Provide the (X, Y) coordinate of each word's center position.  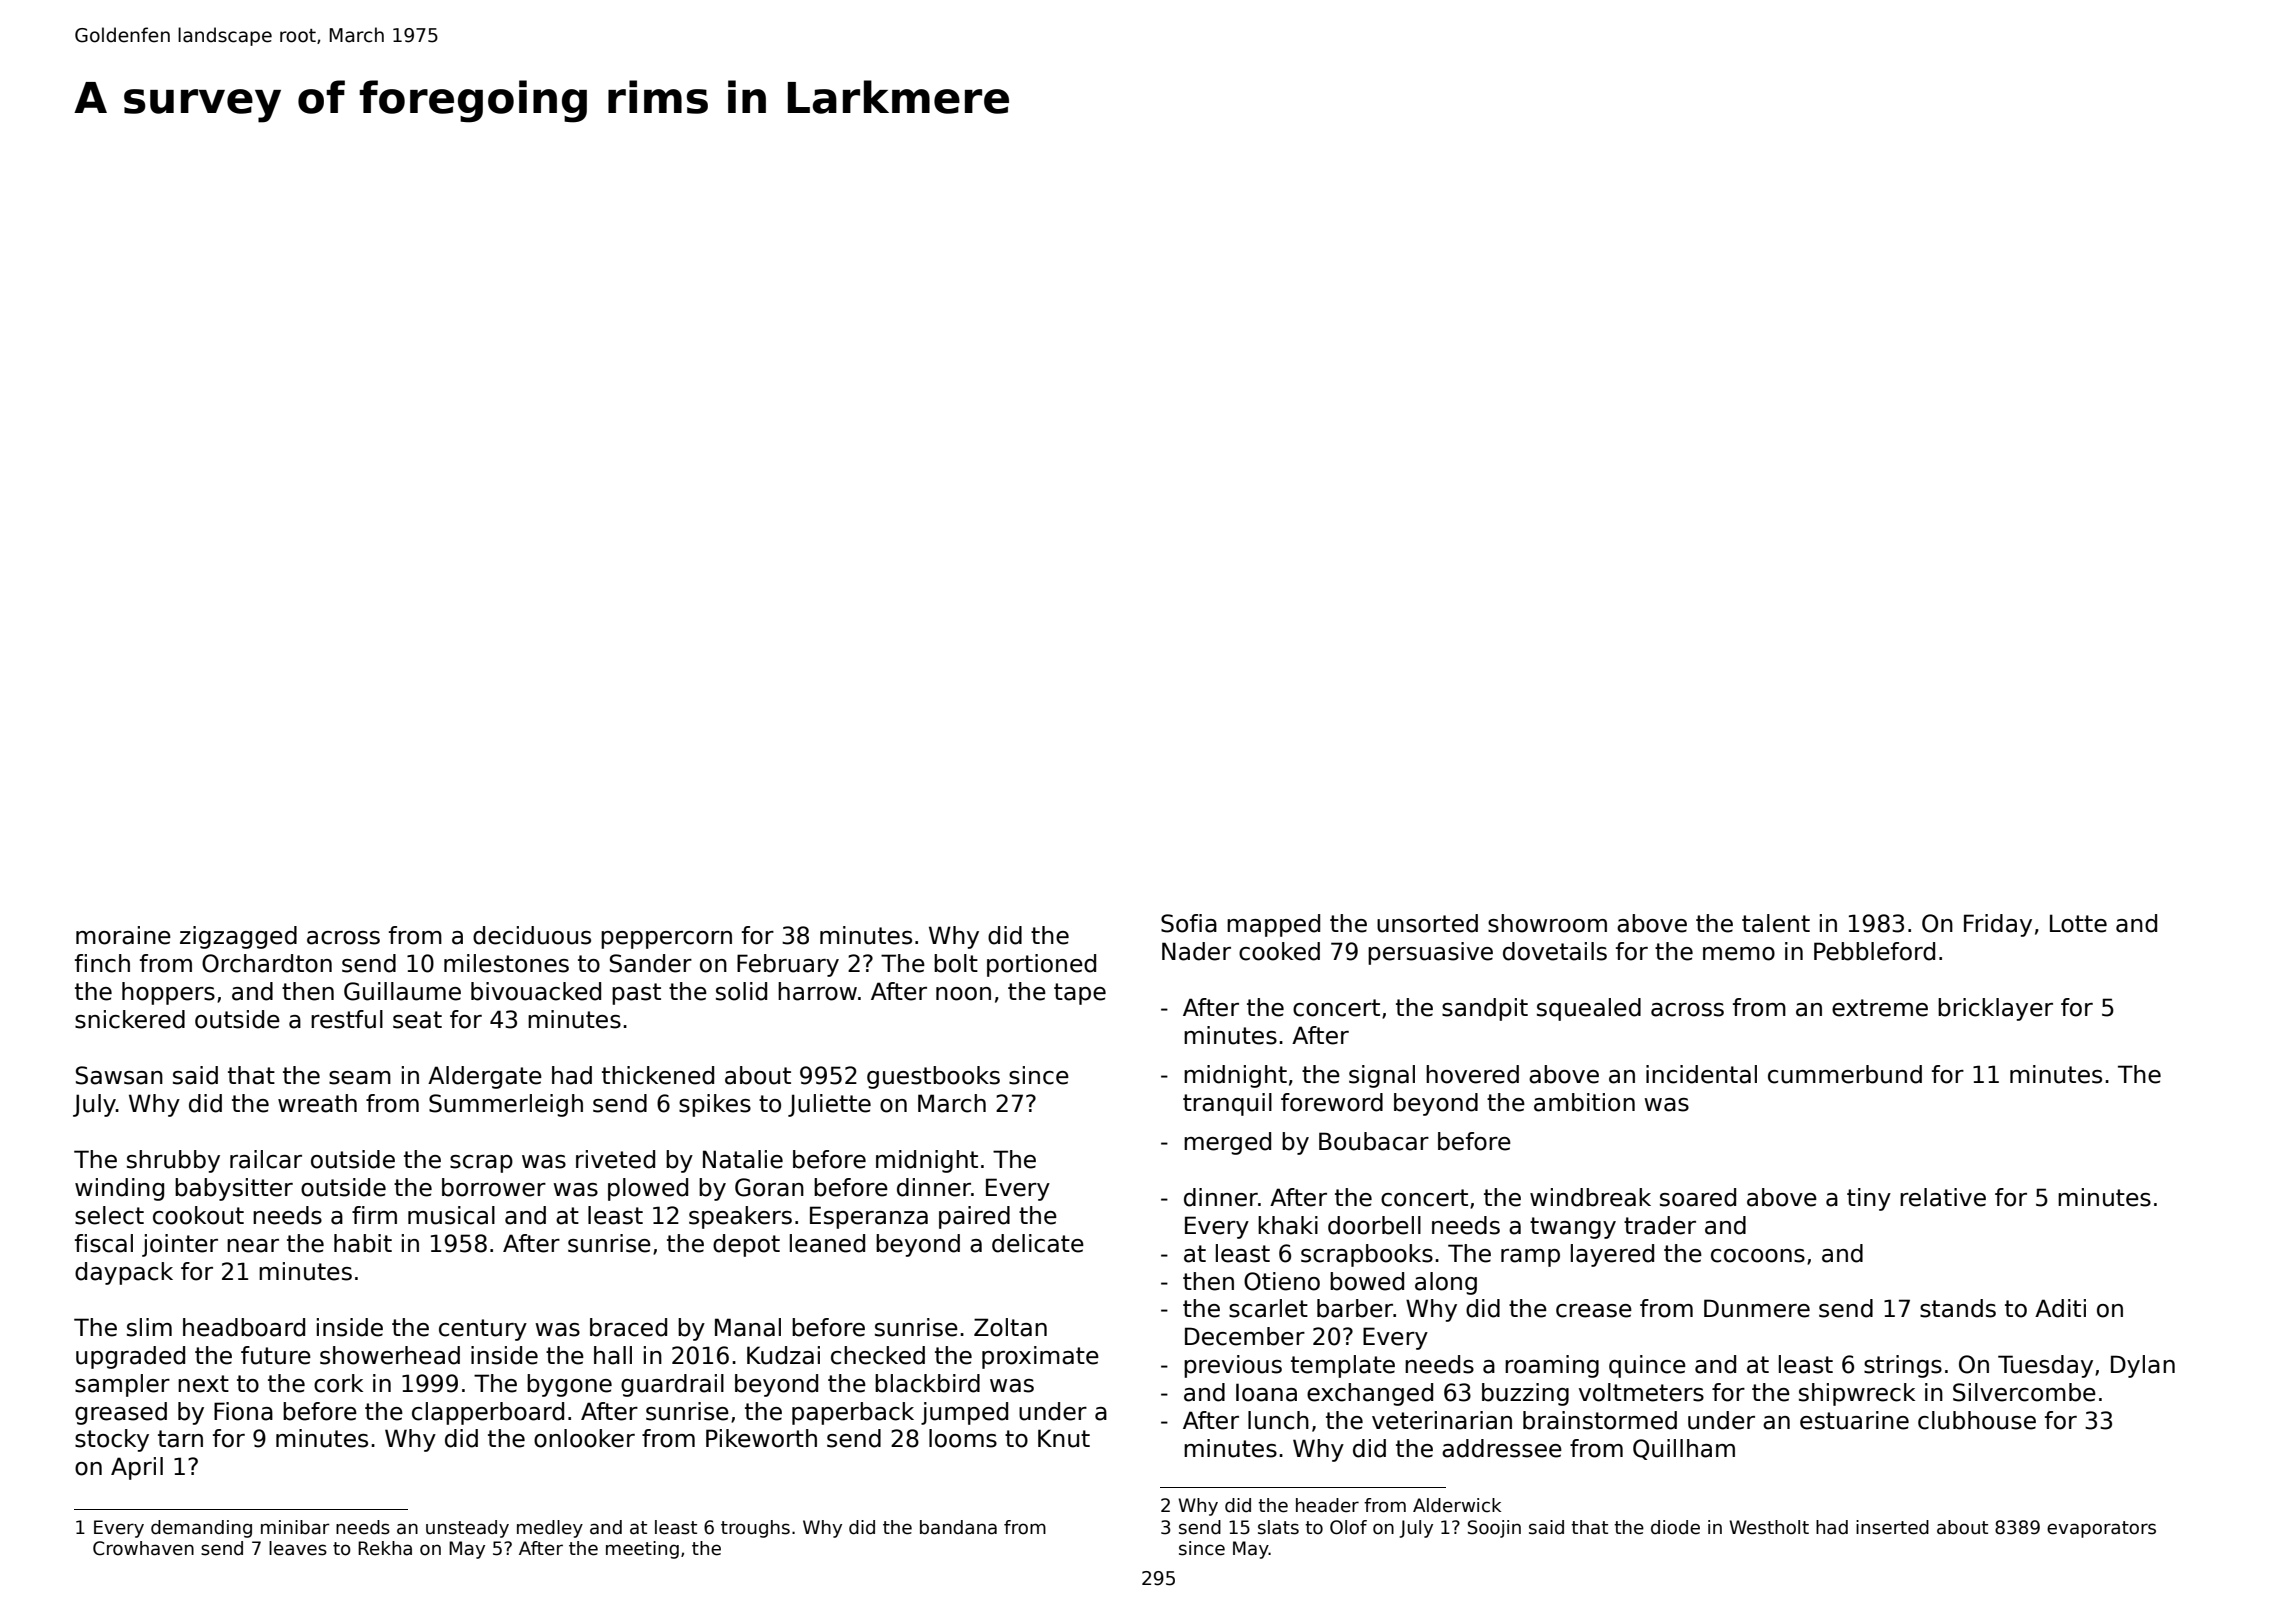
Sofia (1189, 923)
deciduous (532, 935)
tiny (1869, 1199)
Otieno (1282, 1281)
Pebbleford (1874, 951)
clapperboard (488, 1413)
